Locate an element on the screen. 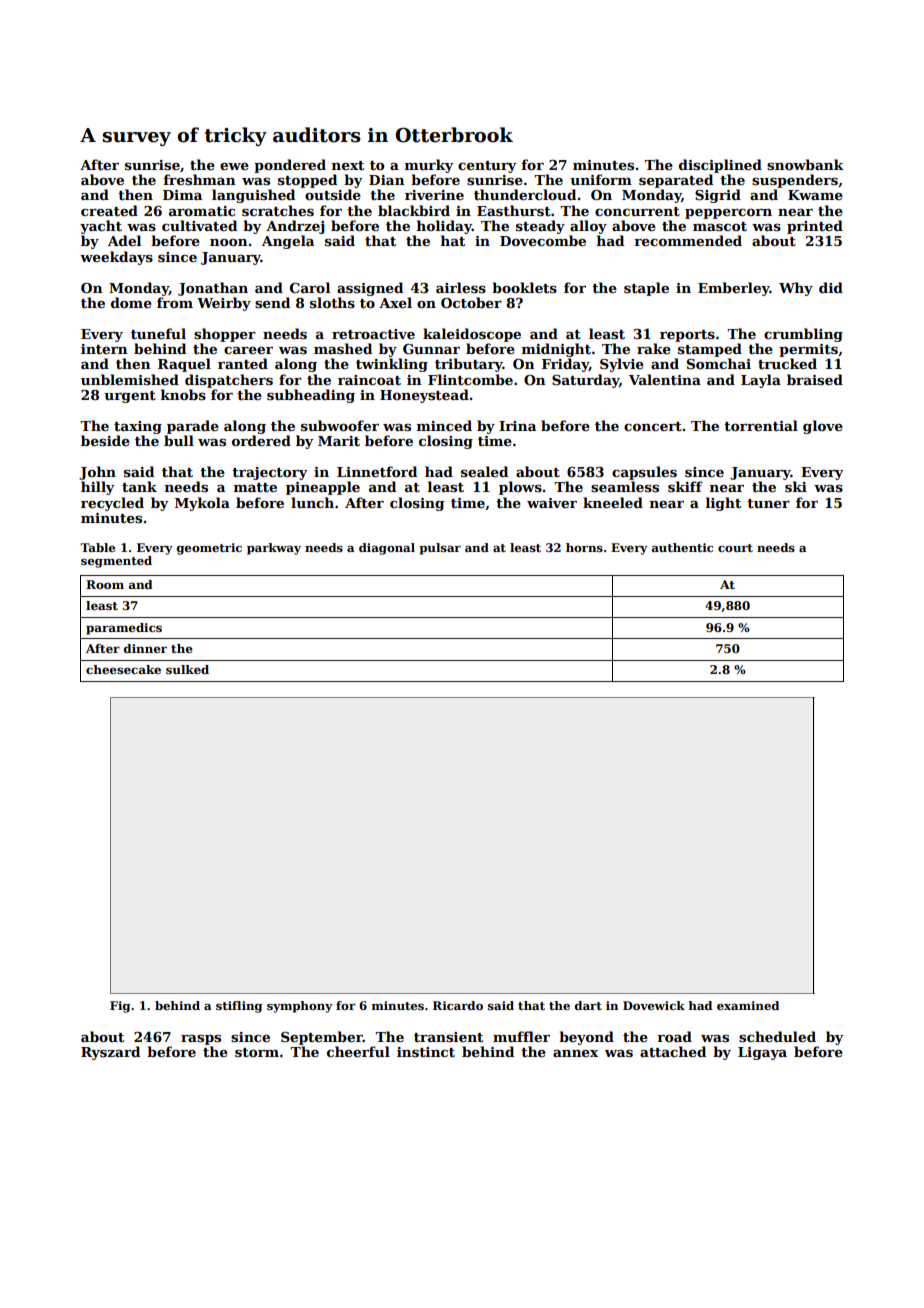  dome is located at coordinates (131, 302).
